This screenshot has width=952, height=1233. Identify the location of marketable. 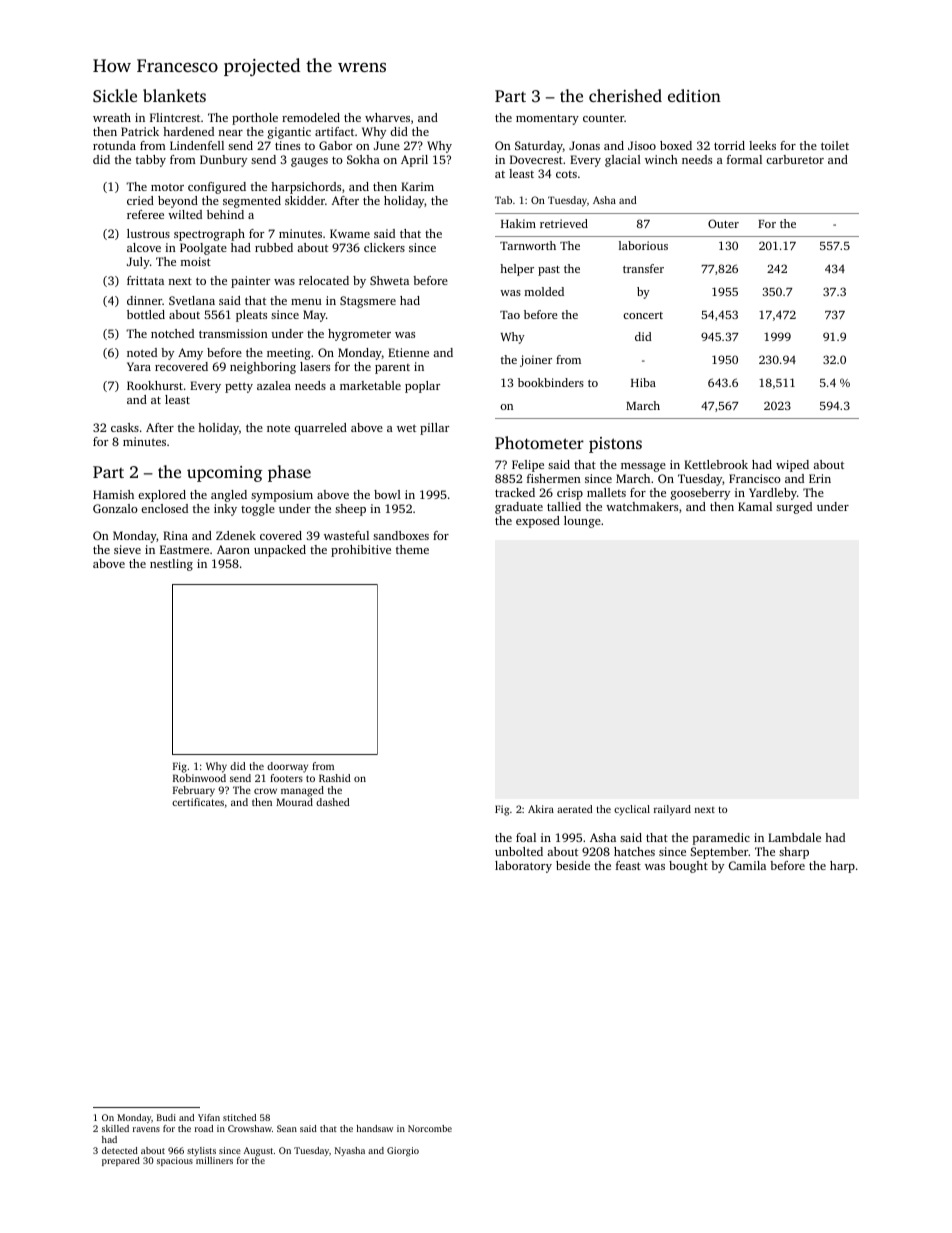
(370, 385).
